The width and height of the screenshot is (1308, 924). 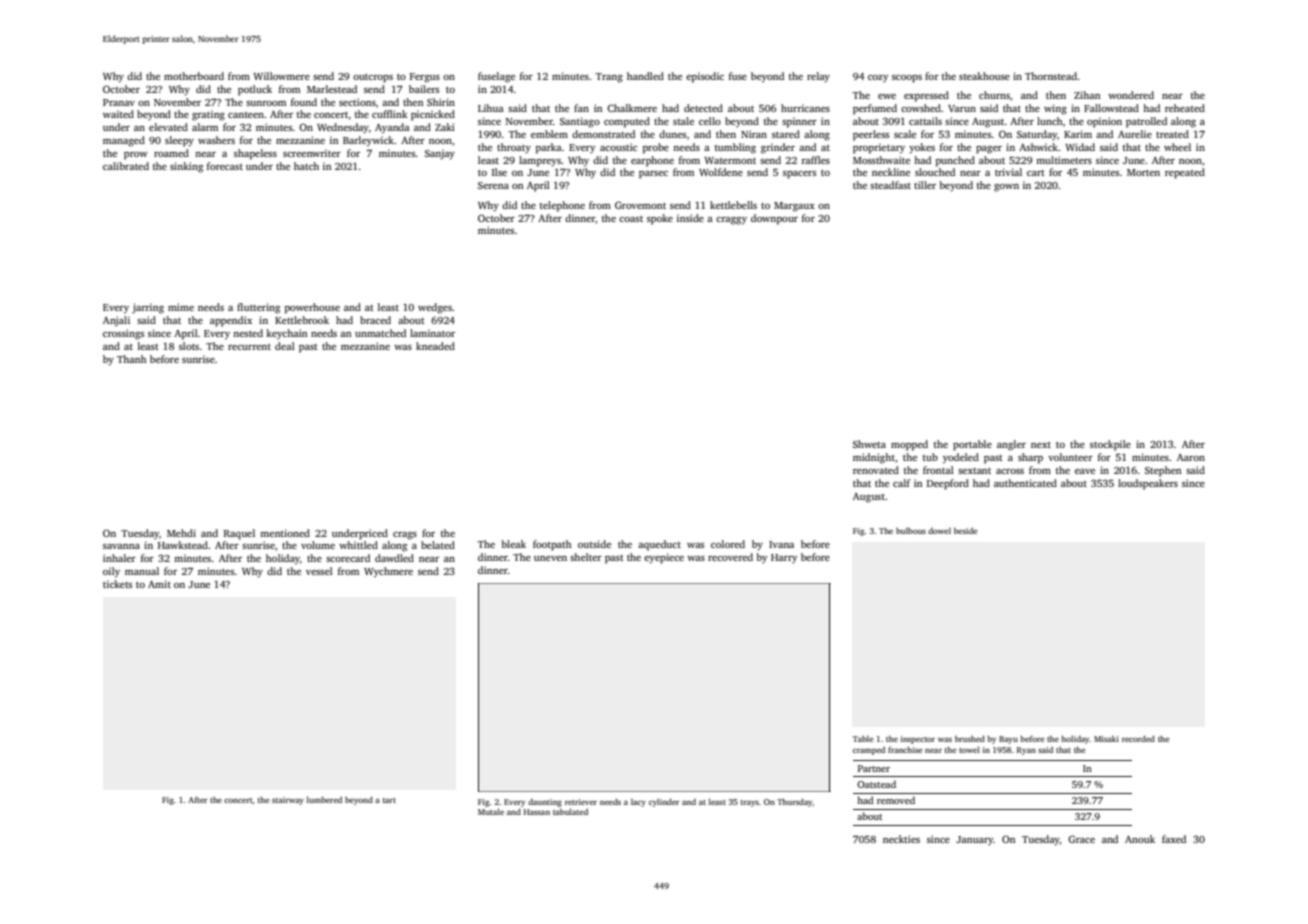 What do you see at coordinates (581, 802) in the screenshot?
I see `retriever` at bounding box center [581, 802].
